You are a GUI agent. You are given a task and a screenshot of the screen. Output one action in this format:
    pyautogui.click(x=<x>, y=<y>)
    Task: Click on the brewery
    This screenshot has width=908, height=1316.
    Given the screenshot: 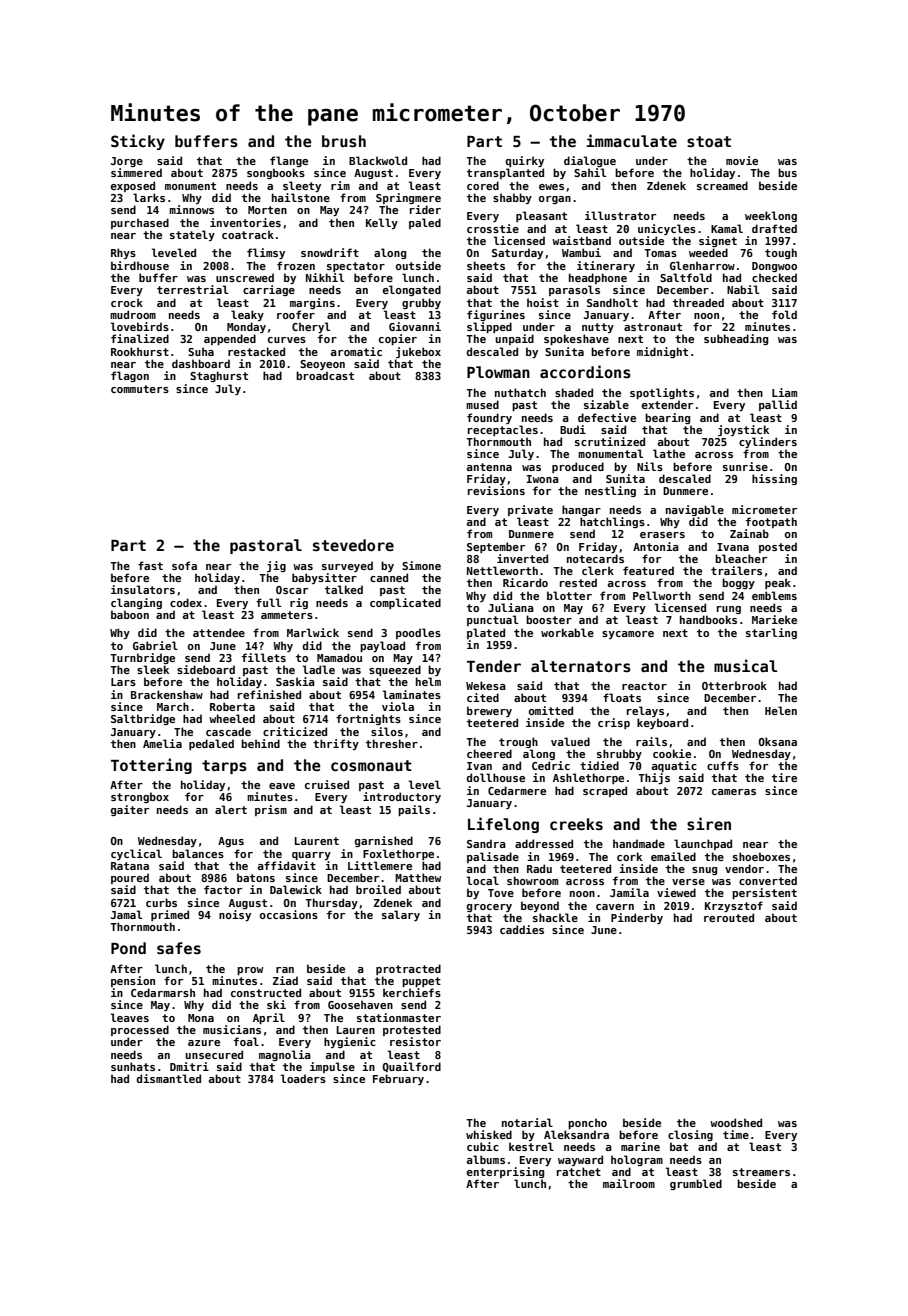 What is the action you would take?
    pyautogui.click(x=489, y=711)
